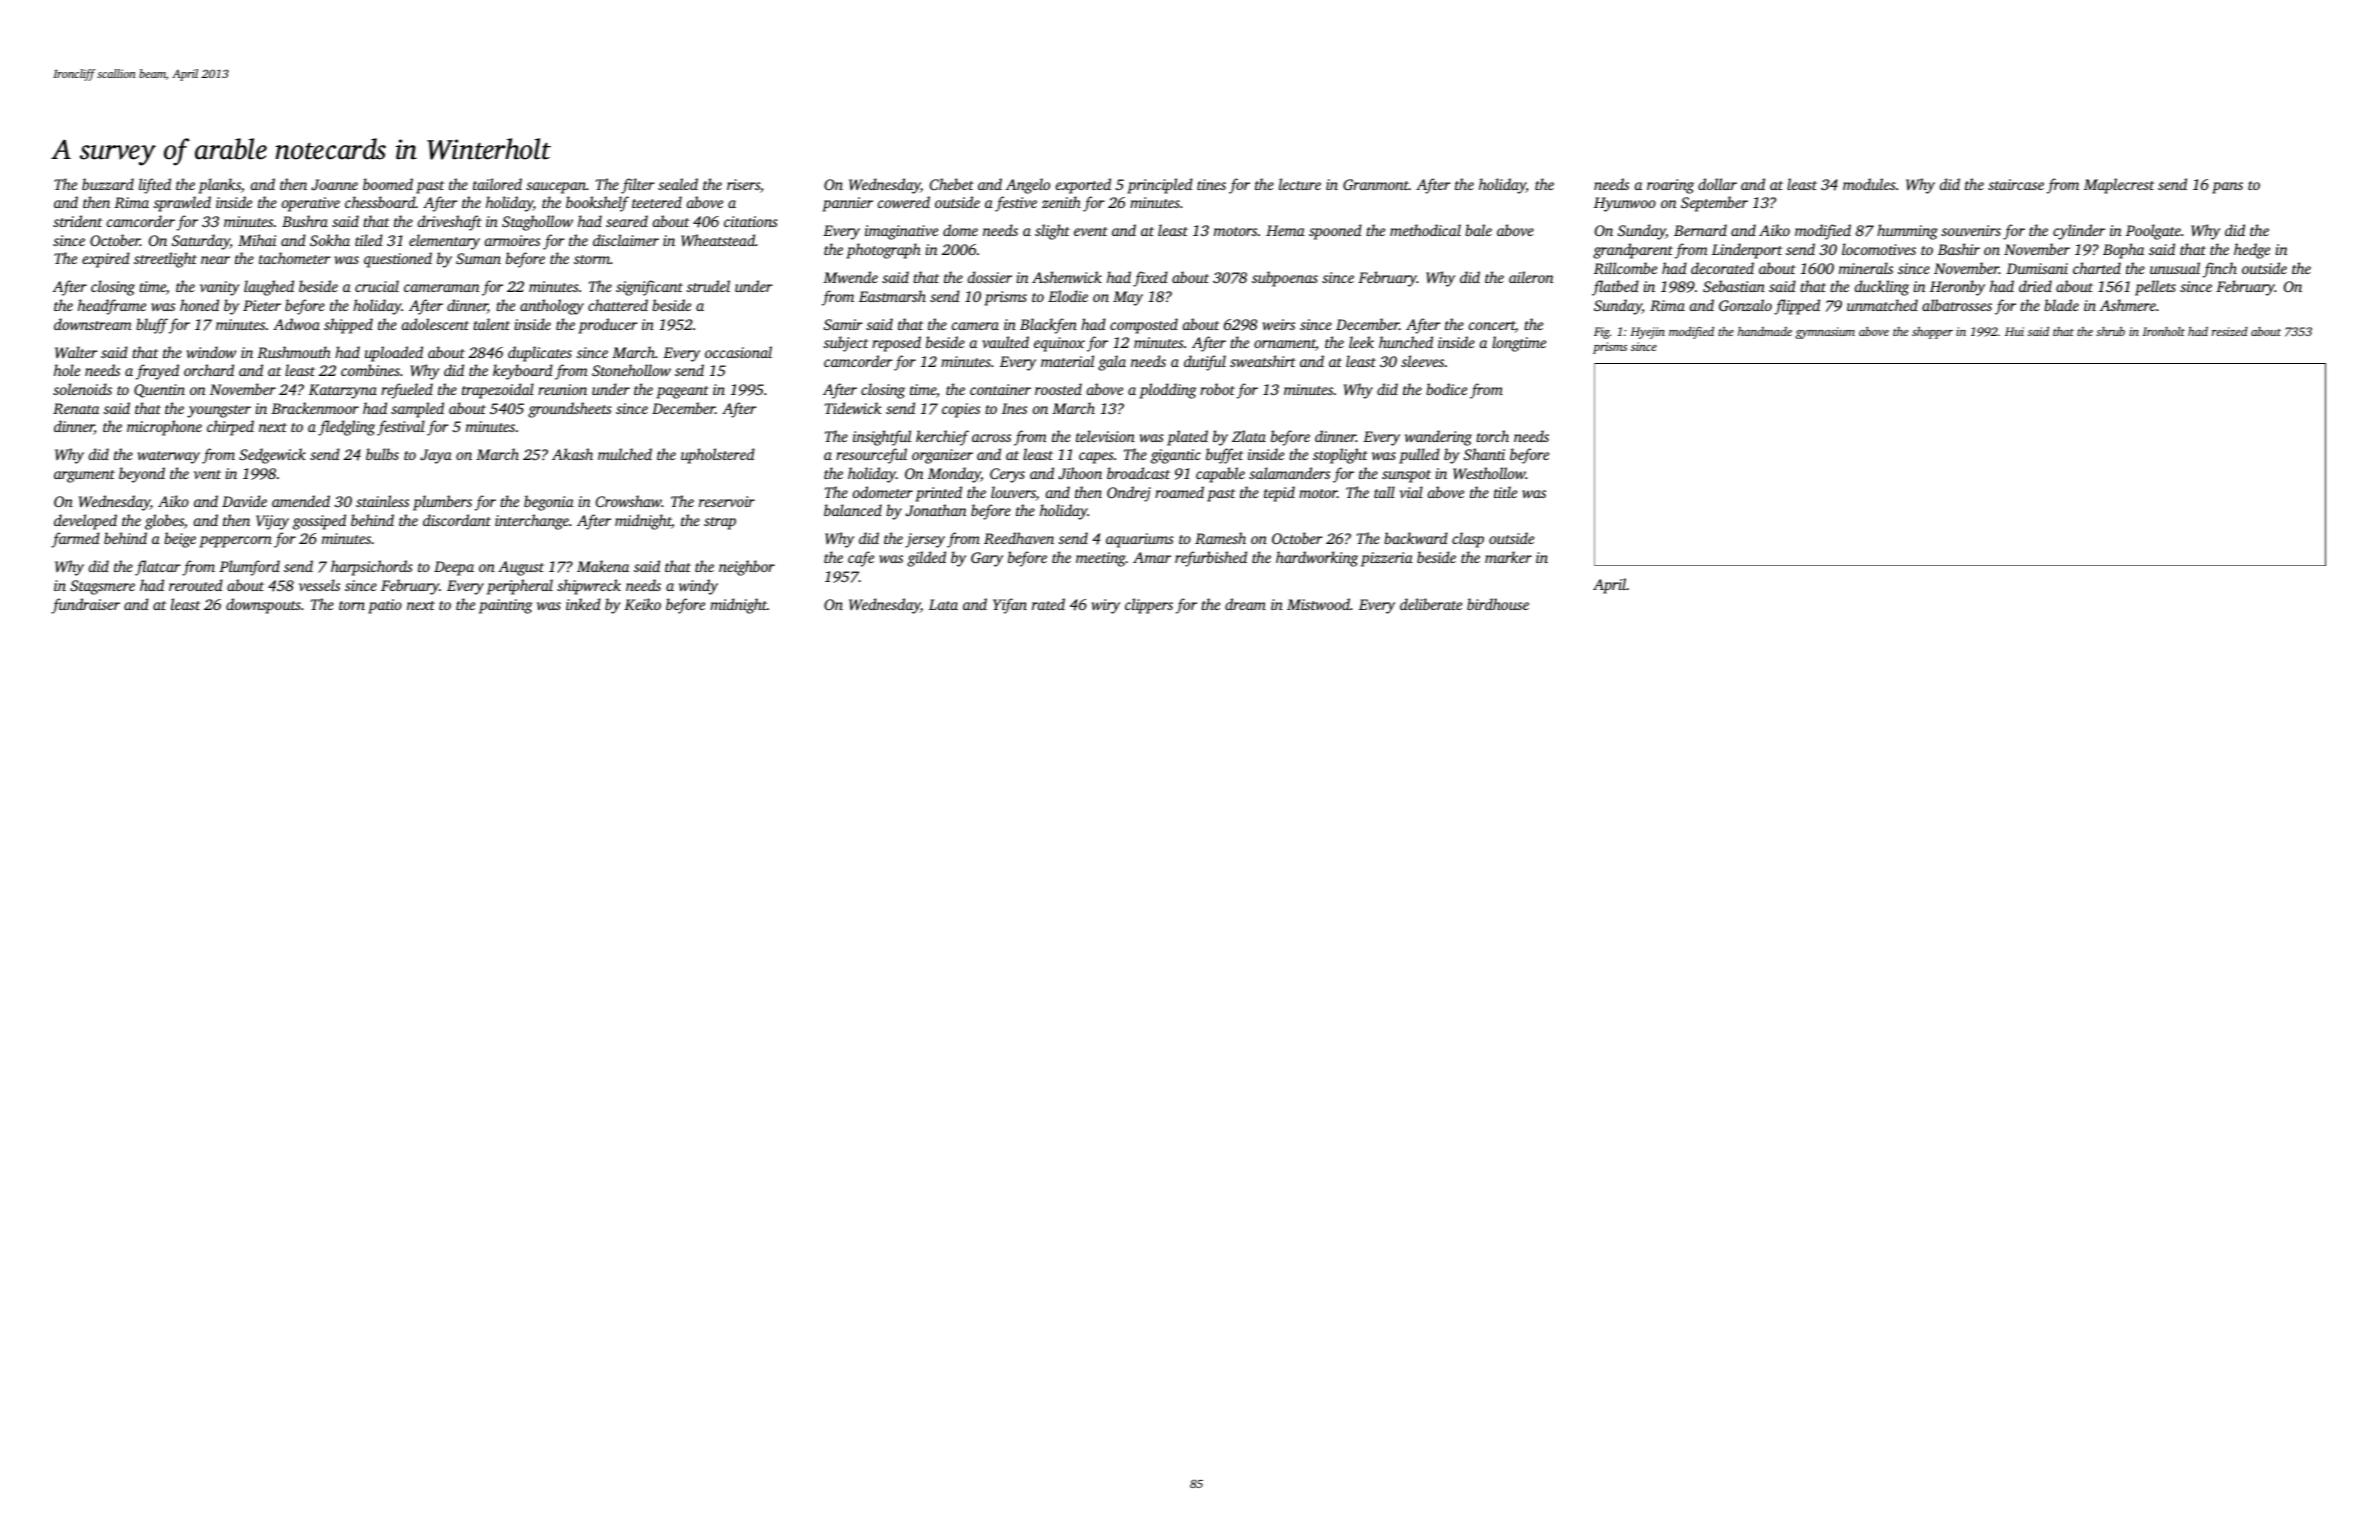 This screenshot has height=1540, width=2380. What do you see at coordinates (2153, 232) in the screenshot?
I see `Poolgate` at bounding box center [2153, 232].
